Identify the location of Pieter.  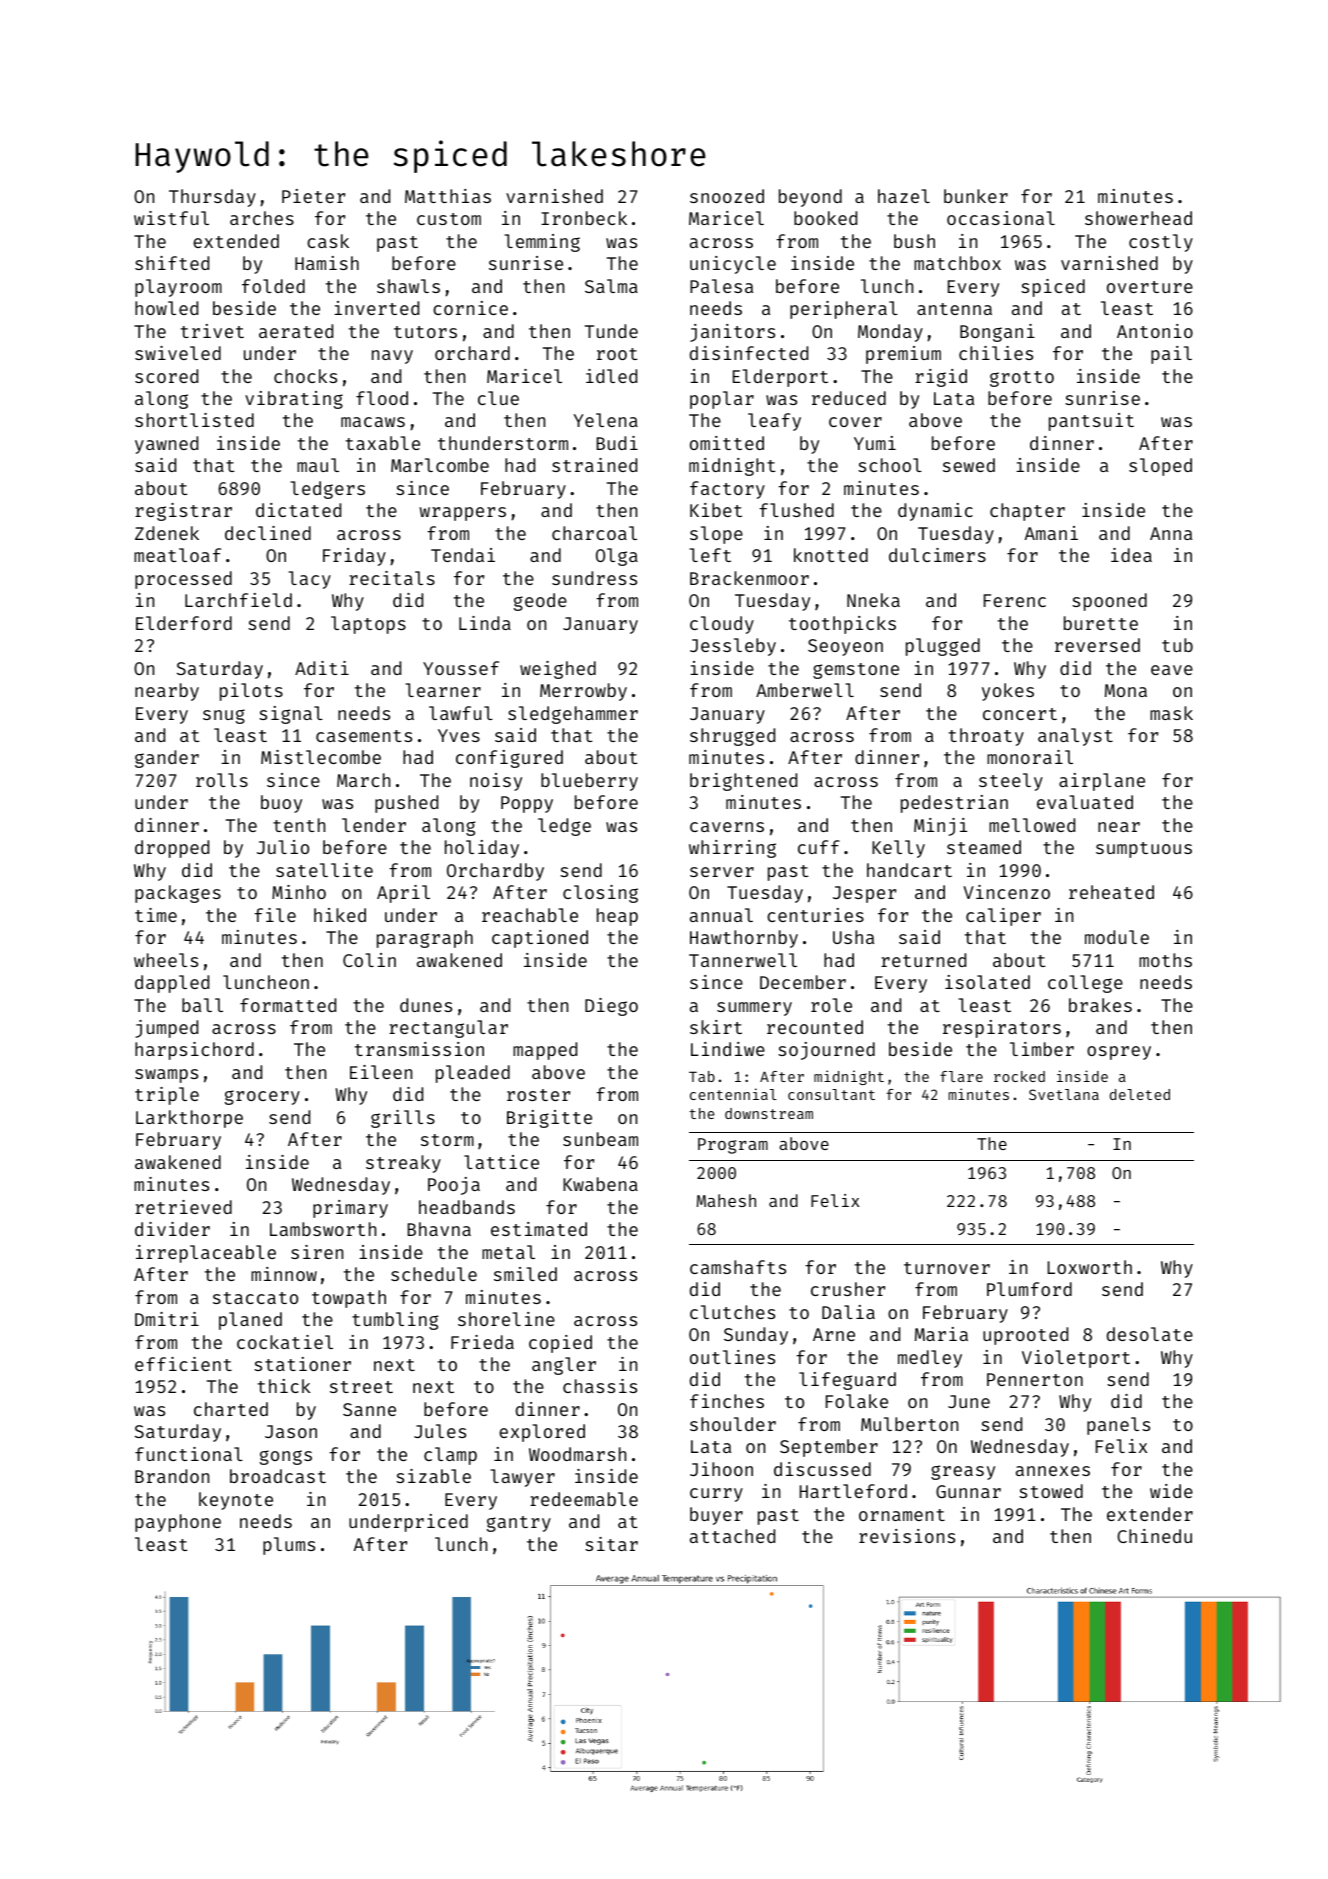
(313, 196).
